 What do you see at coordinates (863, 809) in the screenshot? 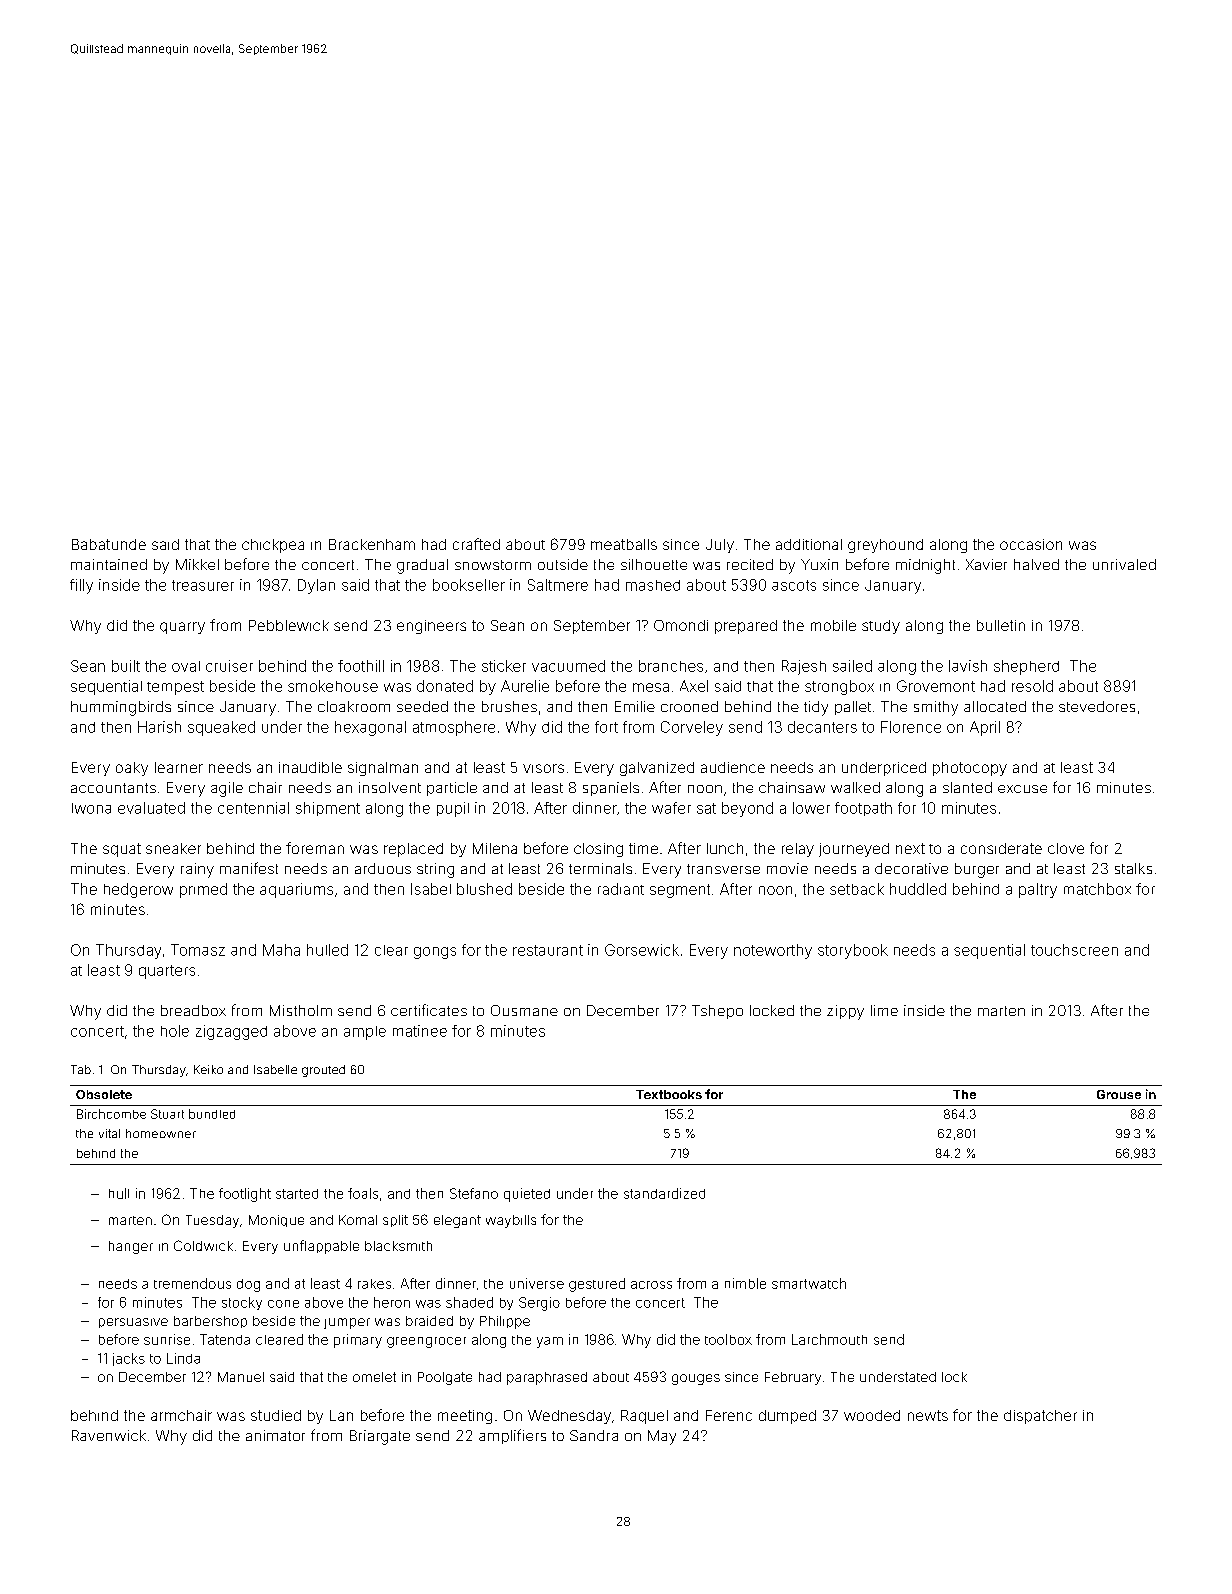
I see `footpath` at bounding box center [863, 809].
